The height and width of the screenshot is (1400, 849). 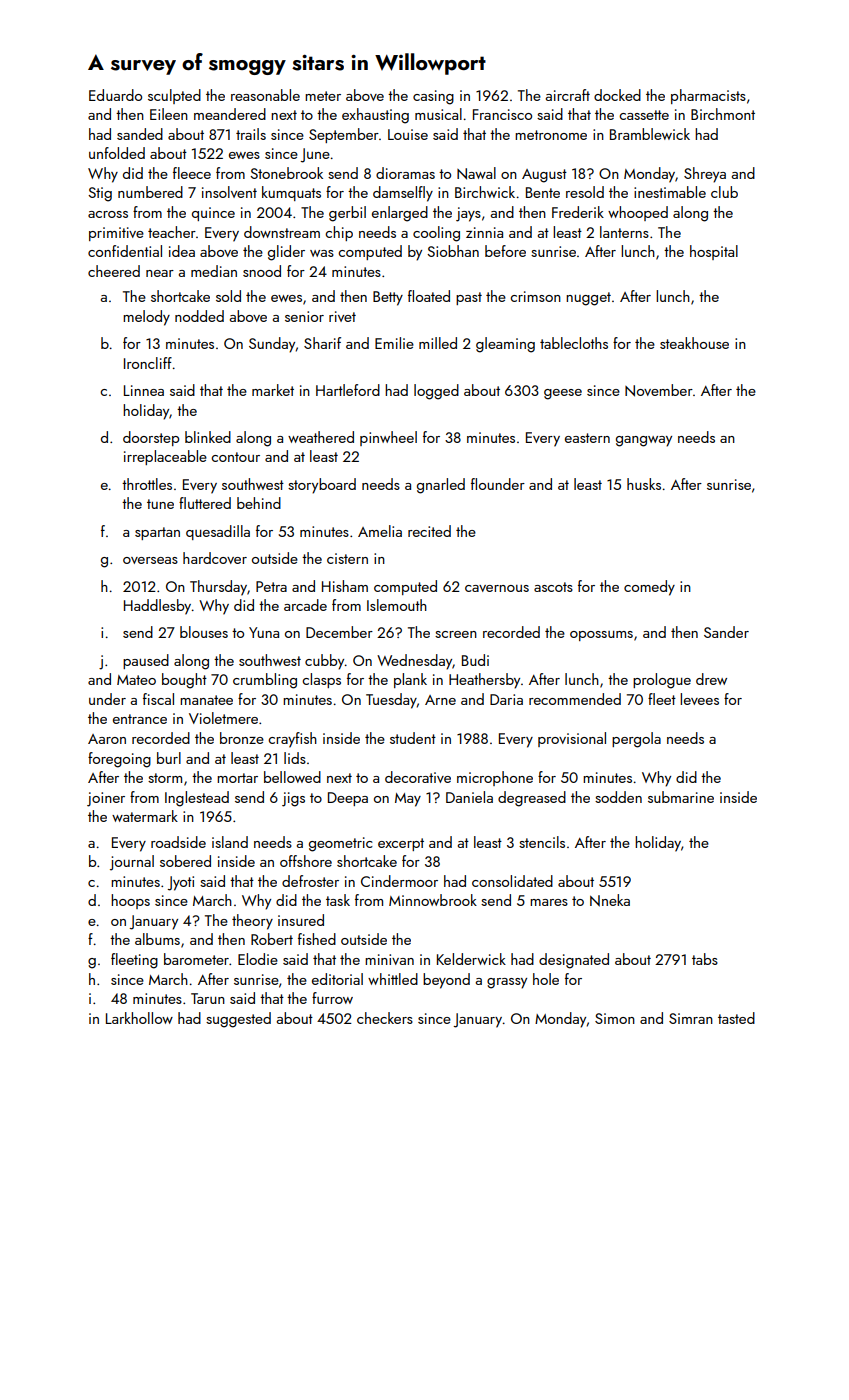 What do you see at coordinates (429, 296) in the screenshot?
I see `floated` at bounding box center [429, 296].
